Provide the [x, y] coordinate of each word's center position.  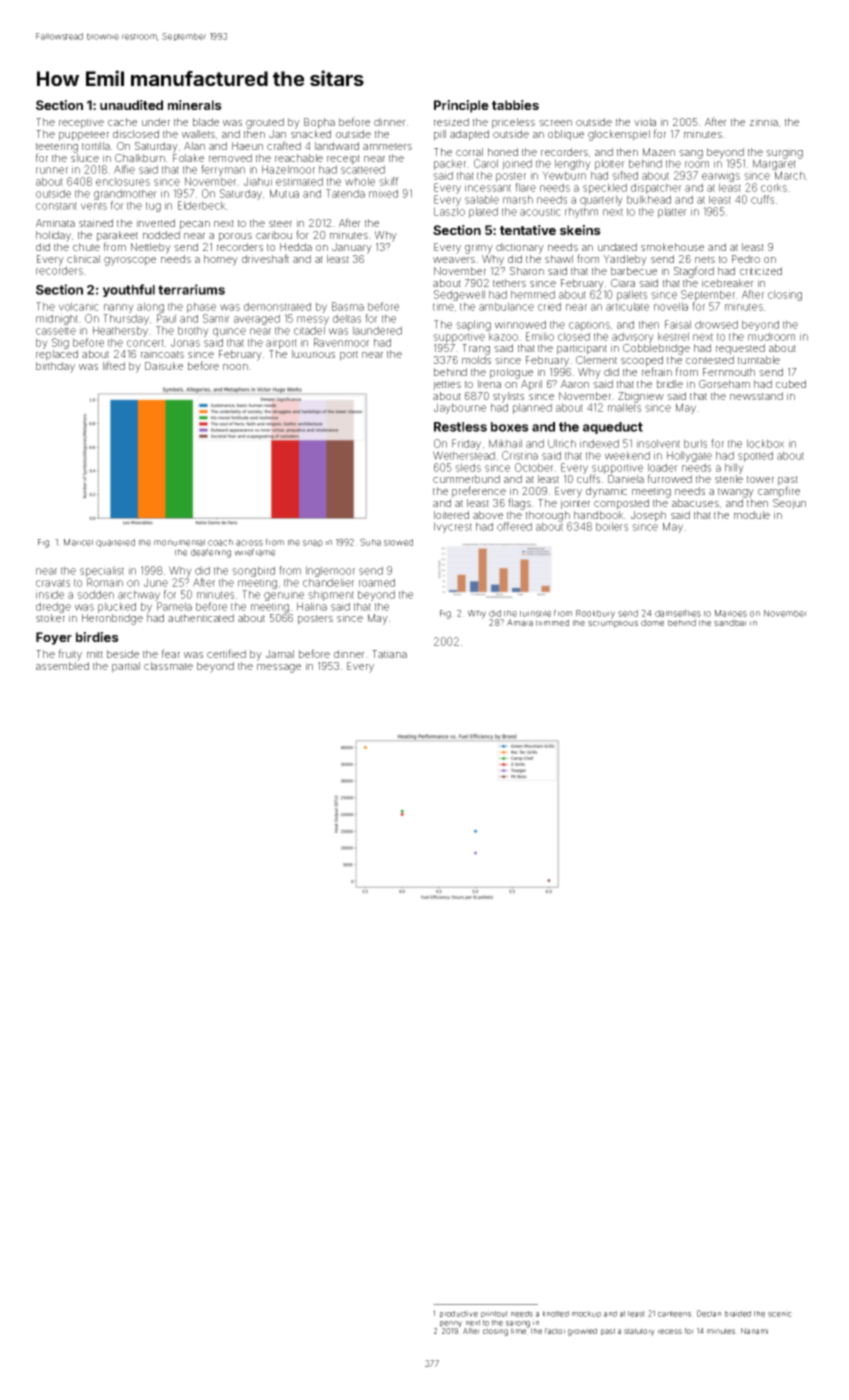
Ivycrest [453, 527]
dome [652, 622]
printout [494, 1314]
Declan [709, 1313]
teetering [57, 147]
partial [126, 667]
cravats [53, 583]
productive [459, 1314]
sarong [518, 1324]
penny [451, 1324]
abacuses [695, 503]
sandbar [730, 622]
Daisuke [164, 366]
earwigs [721, 176]
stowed [398, 542]
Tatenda [345, 193]
